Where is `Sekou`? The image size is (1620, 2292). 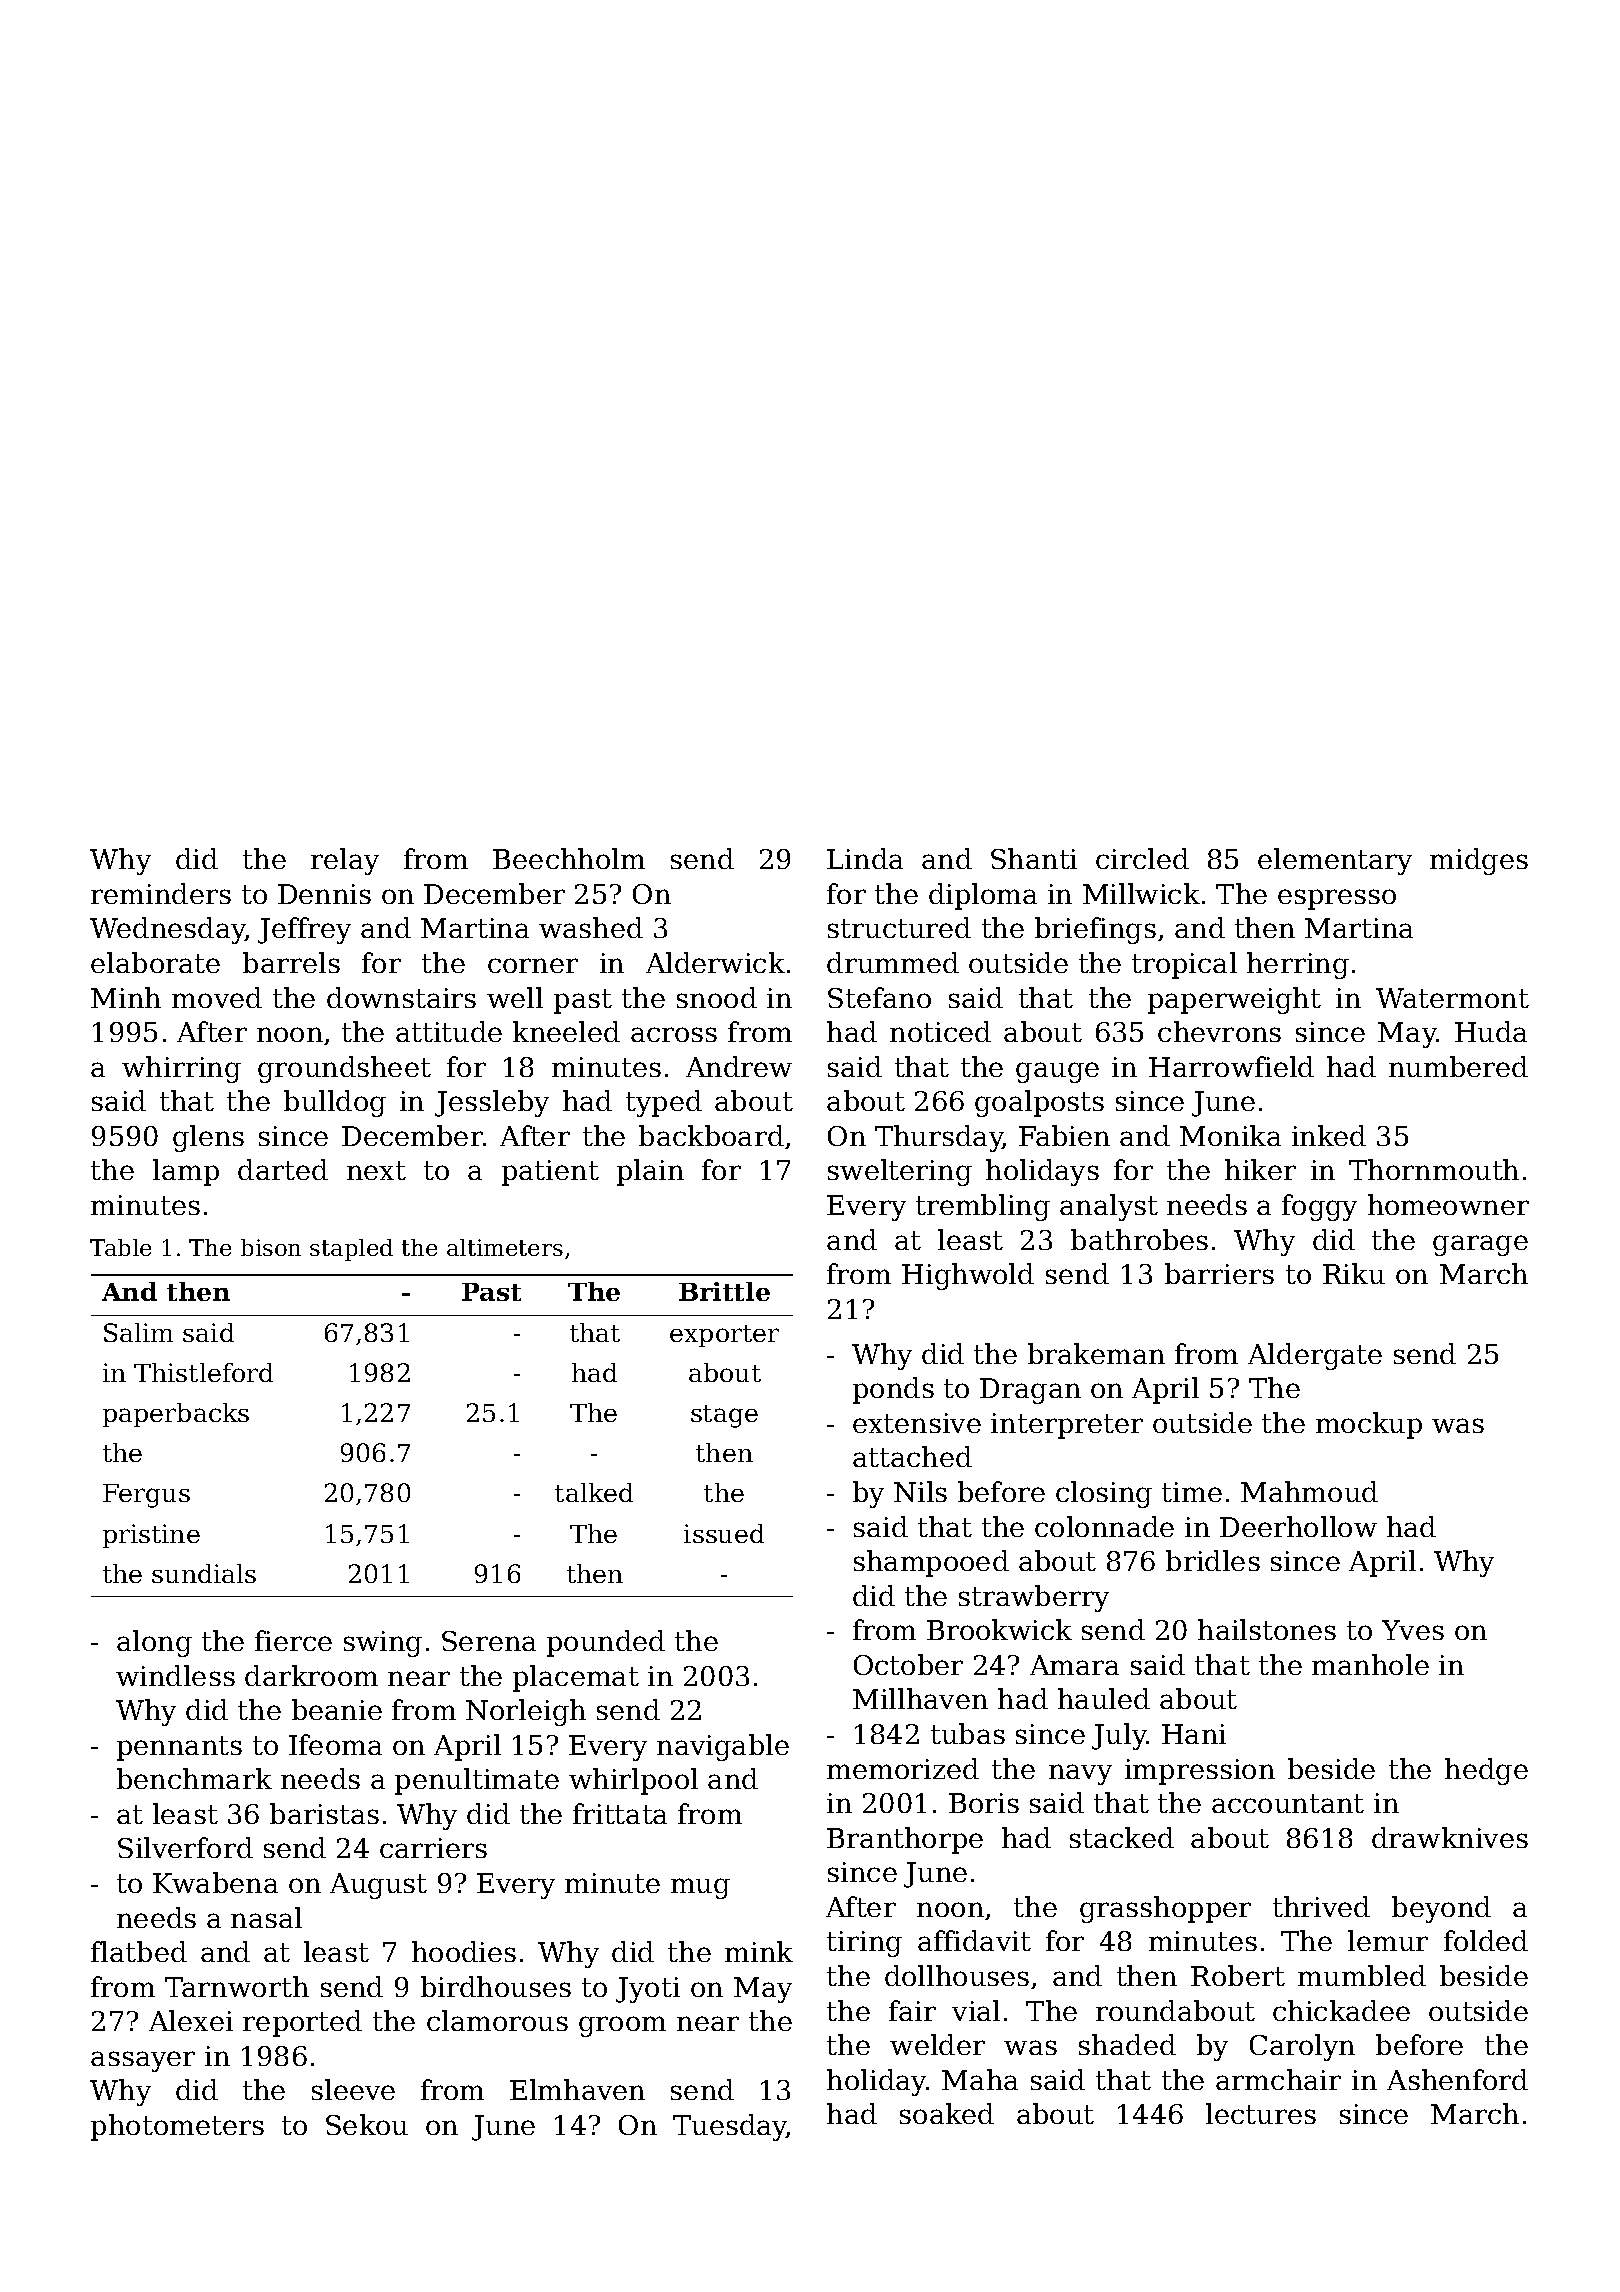 Sekou is located at coordinates (367, 2124).
